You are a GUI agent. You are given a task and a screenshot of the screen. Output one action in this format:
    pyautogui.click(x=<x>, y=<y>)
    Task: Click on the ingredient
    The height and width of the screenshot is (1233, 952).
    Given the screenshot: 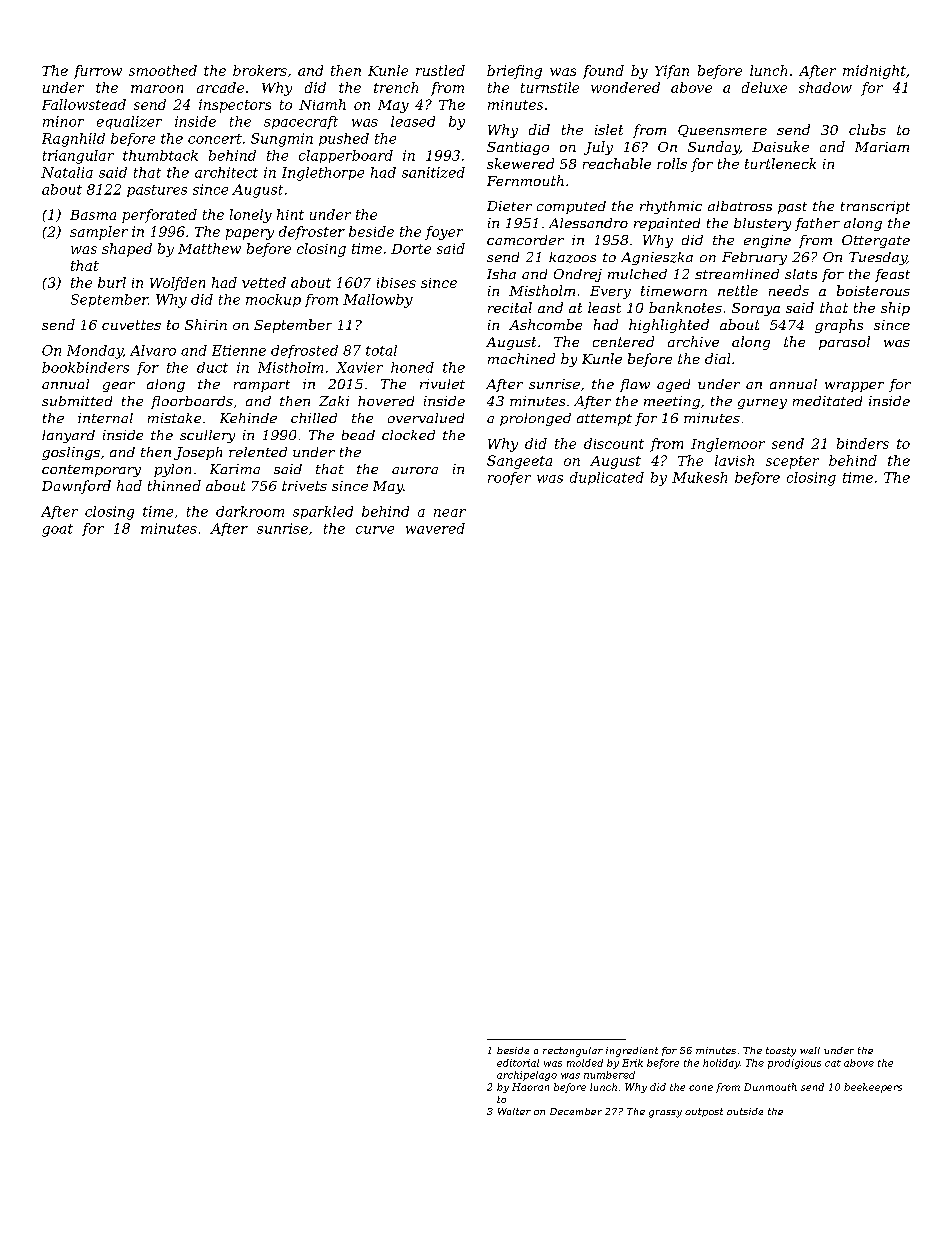 What is the action you would take?
    pyautogui.click(x=632, y=1052)
